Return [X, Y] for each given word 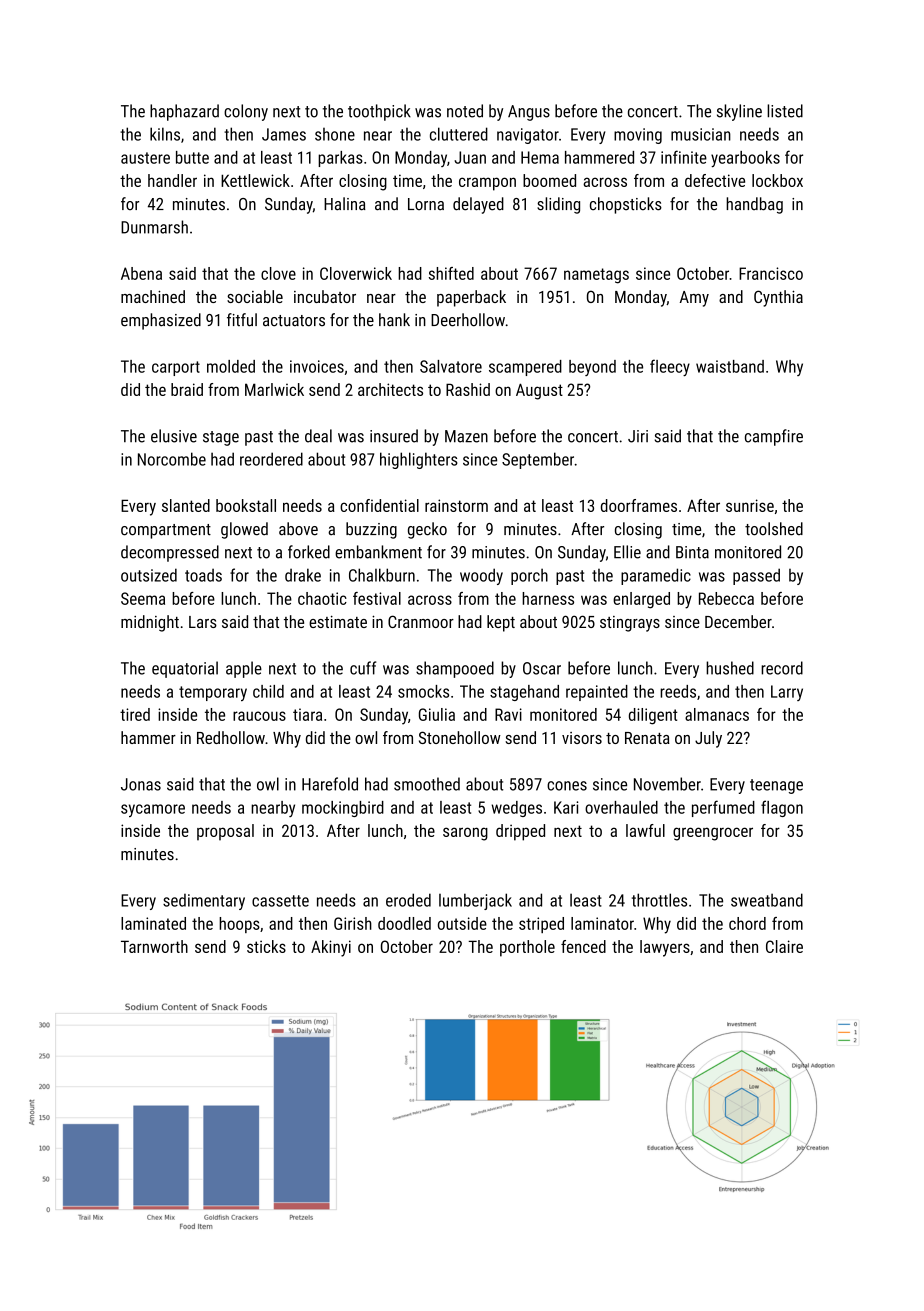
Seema [143, 598]
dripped [520, 832]
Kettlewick [255, 180]
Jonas [141, 784]
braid [187, 389]
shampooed [455, 669]
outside [462, 923]
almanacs [717, 714]
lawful [645, 830]
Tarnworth [154, 946]
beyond [592, 368]
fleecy [670, 367]
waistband [730, 366]
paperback [471, 298]
